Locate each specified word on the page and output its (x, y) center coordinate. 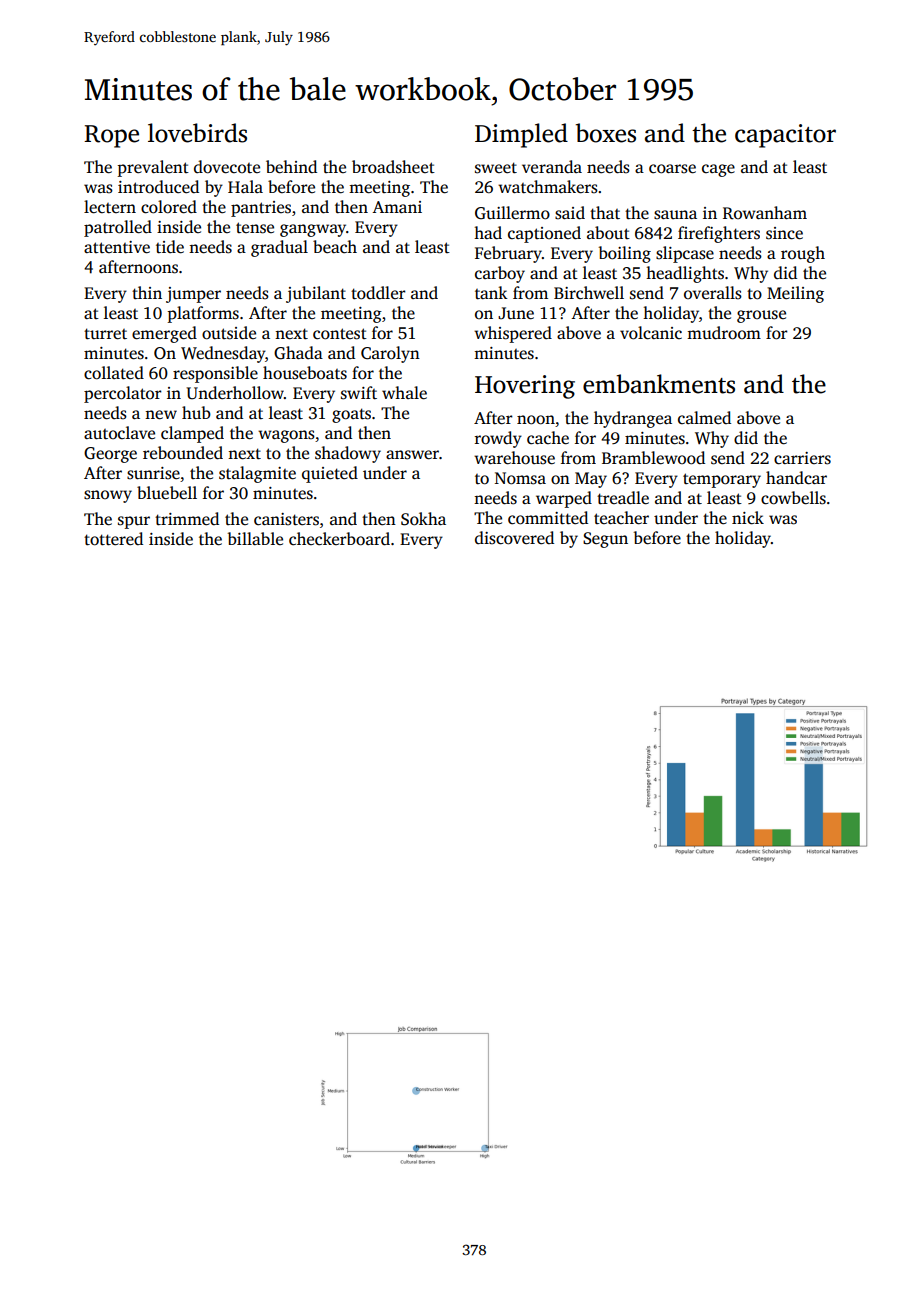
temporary (722, 480)
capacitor (785, 136)
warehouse (514, 458)
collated (114, 373)
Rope (111, 136)
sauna (675, 215)
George (110, 455)
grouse (761, 316)
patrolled (118, 228)
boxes (606, 133)
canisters (286, 519)
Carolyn (390, 354)
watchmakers (548, 187)
